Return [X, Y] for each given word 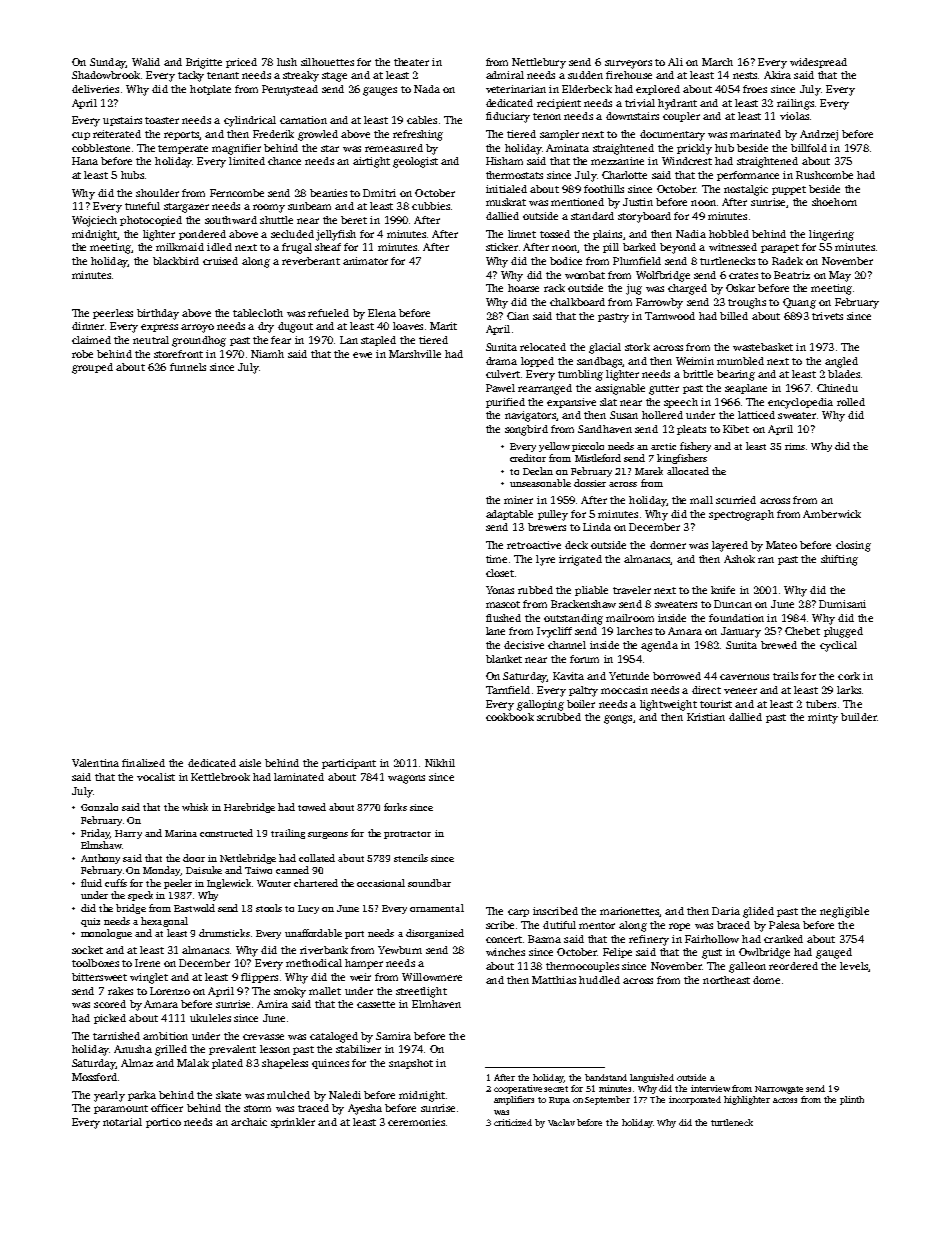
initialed [506, 189]
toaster [162, 120]
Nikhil [440, 763]
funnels [188, 367]
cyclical [838, 646]
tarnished [116, 1036]
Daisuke [204, 870]
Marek [649, 471]
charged [687, 289]
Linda [597, 527]
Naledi [345, 1095]
